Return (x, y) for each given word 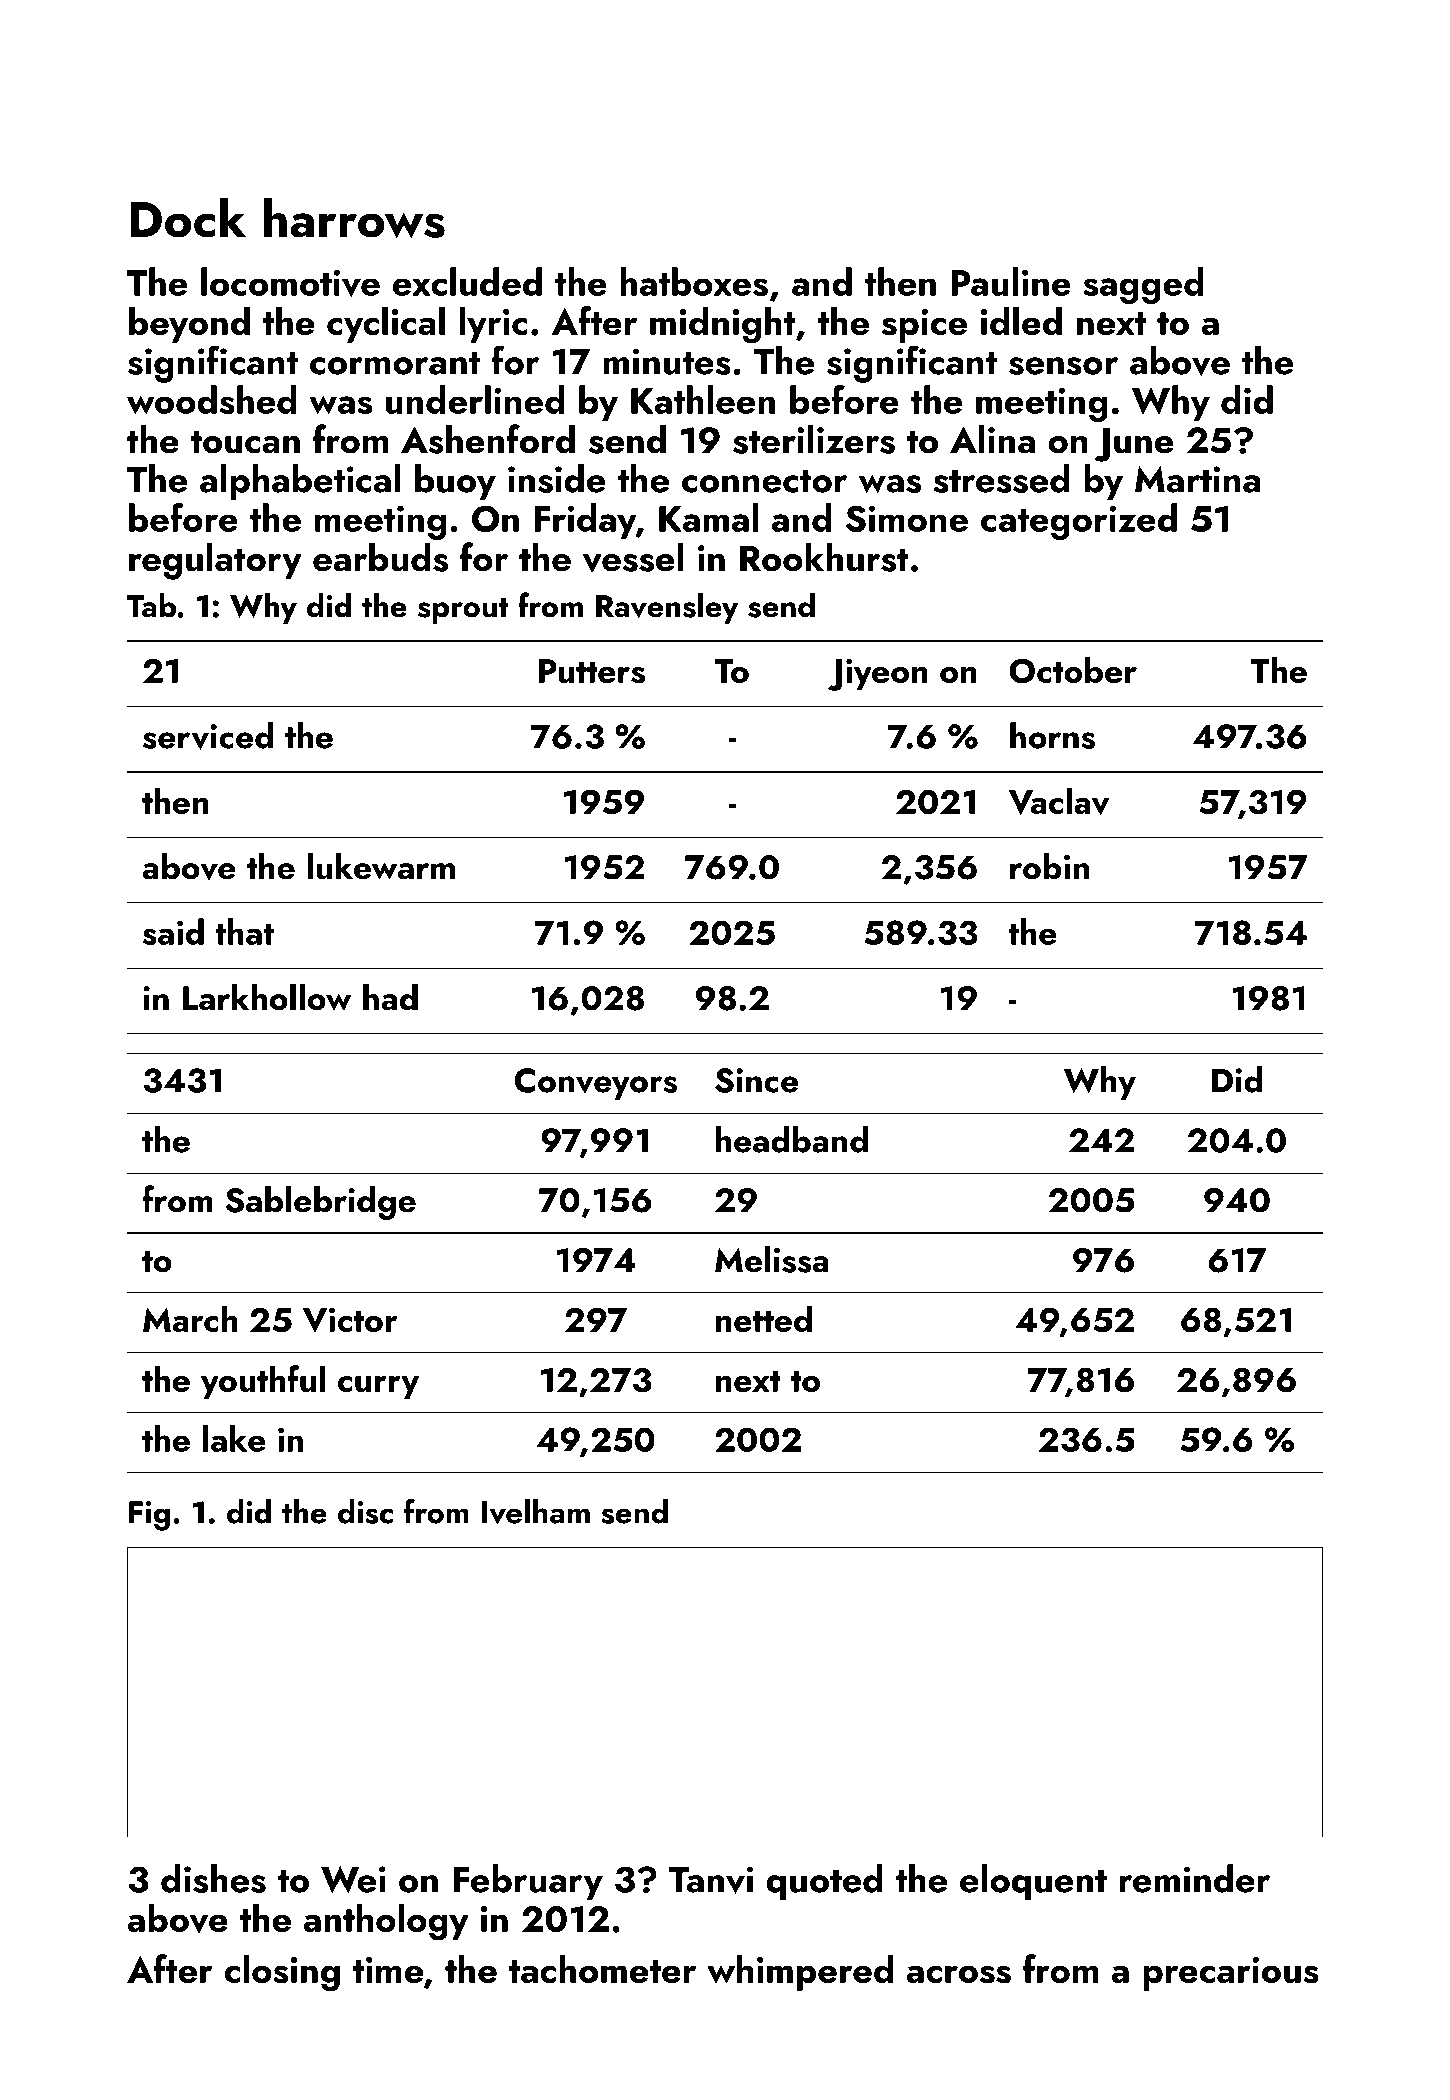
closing (282, 1973)
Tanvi (711, 1880)
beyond (189, 324)
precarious (1231, 1974)
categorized (1079, 521)
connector (764, 481)
